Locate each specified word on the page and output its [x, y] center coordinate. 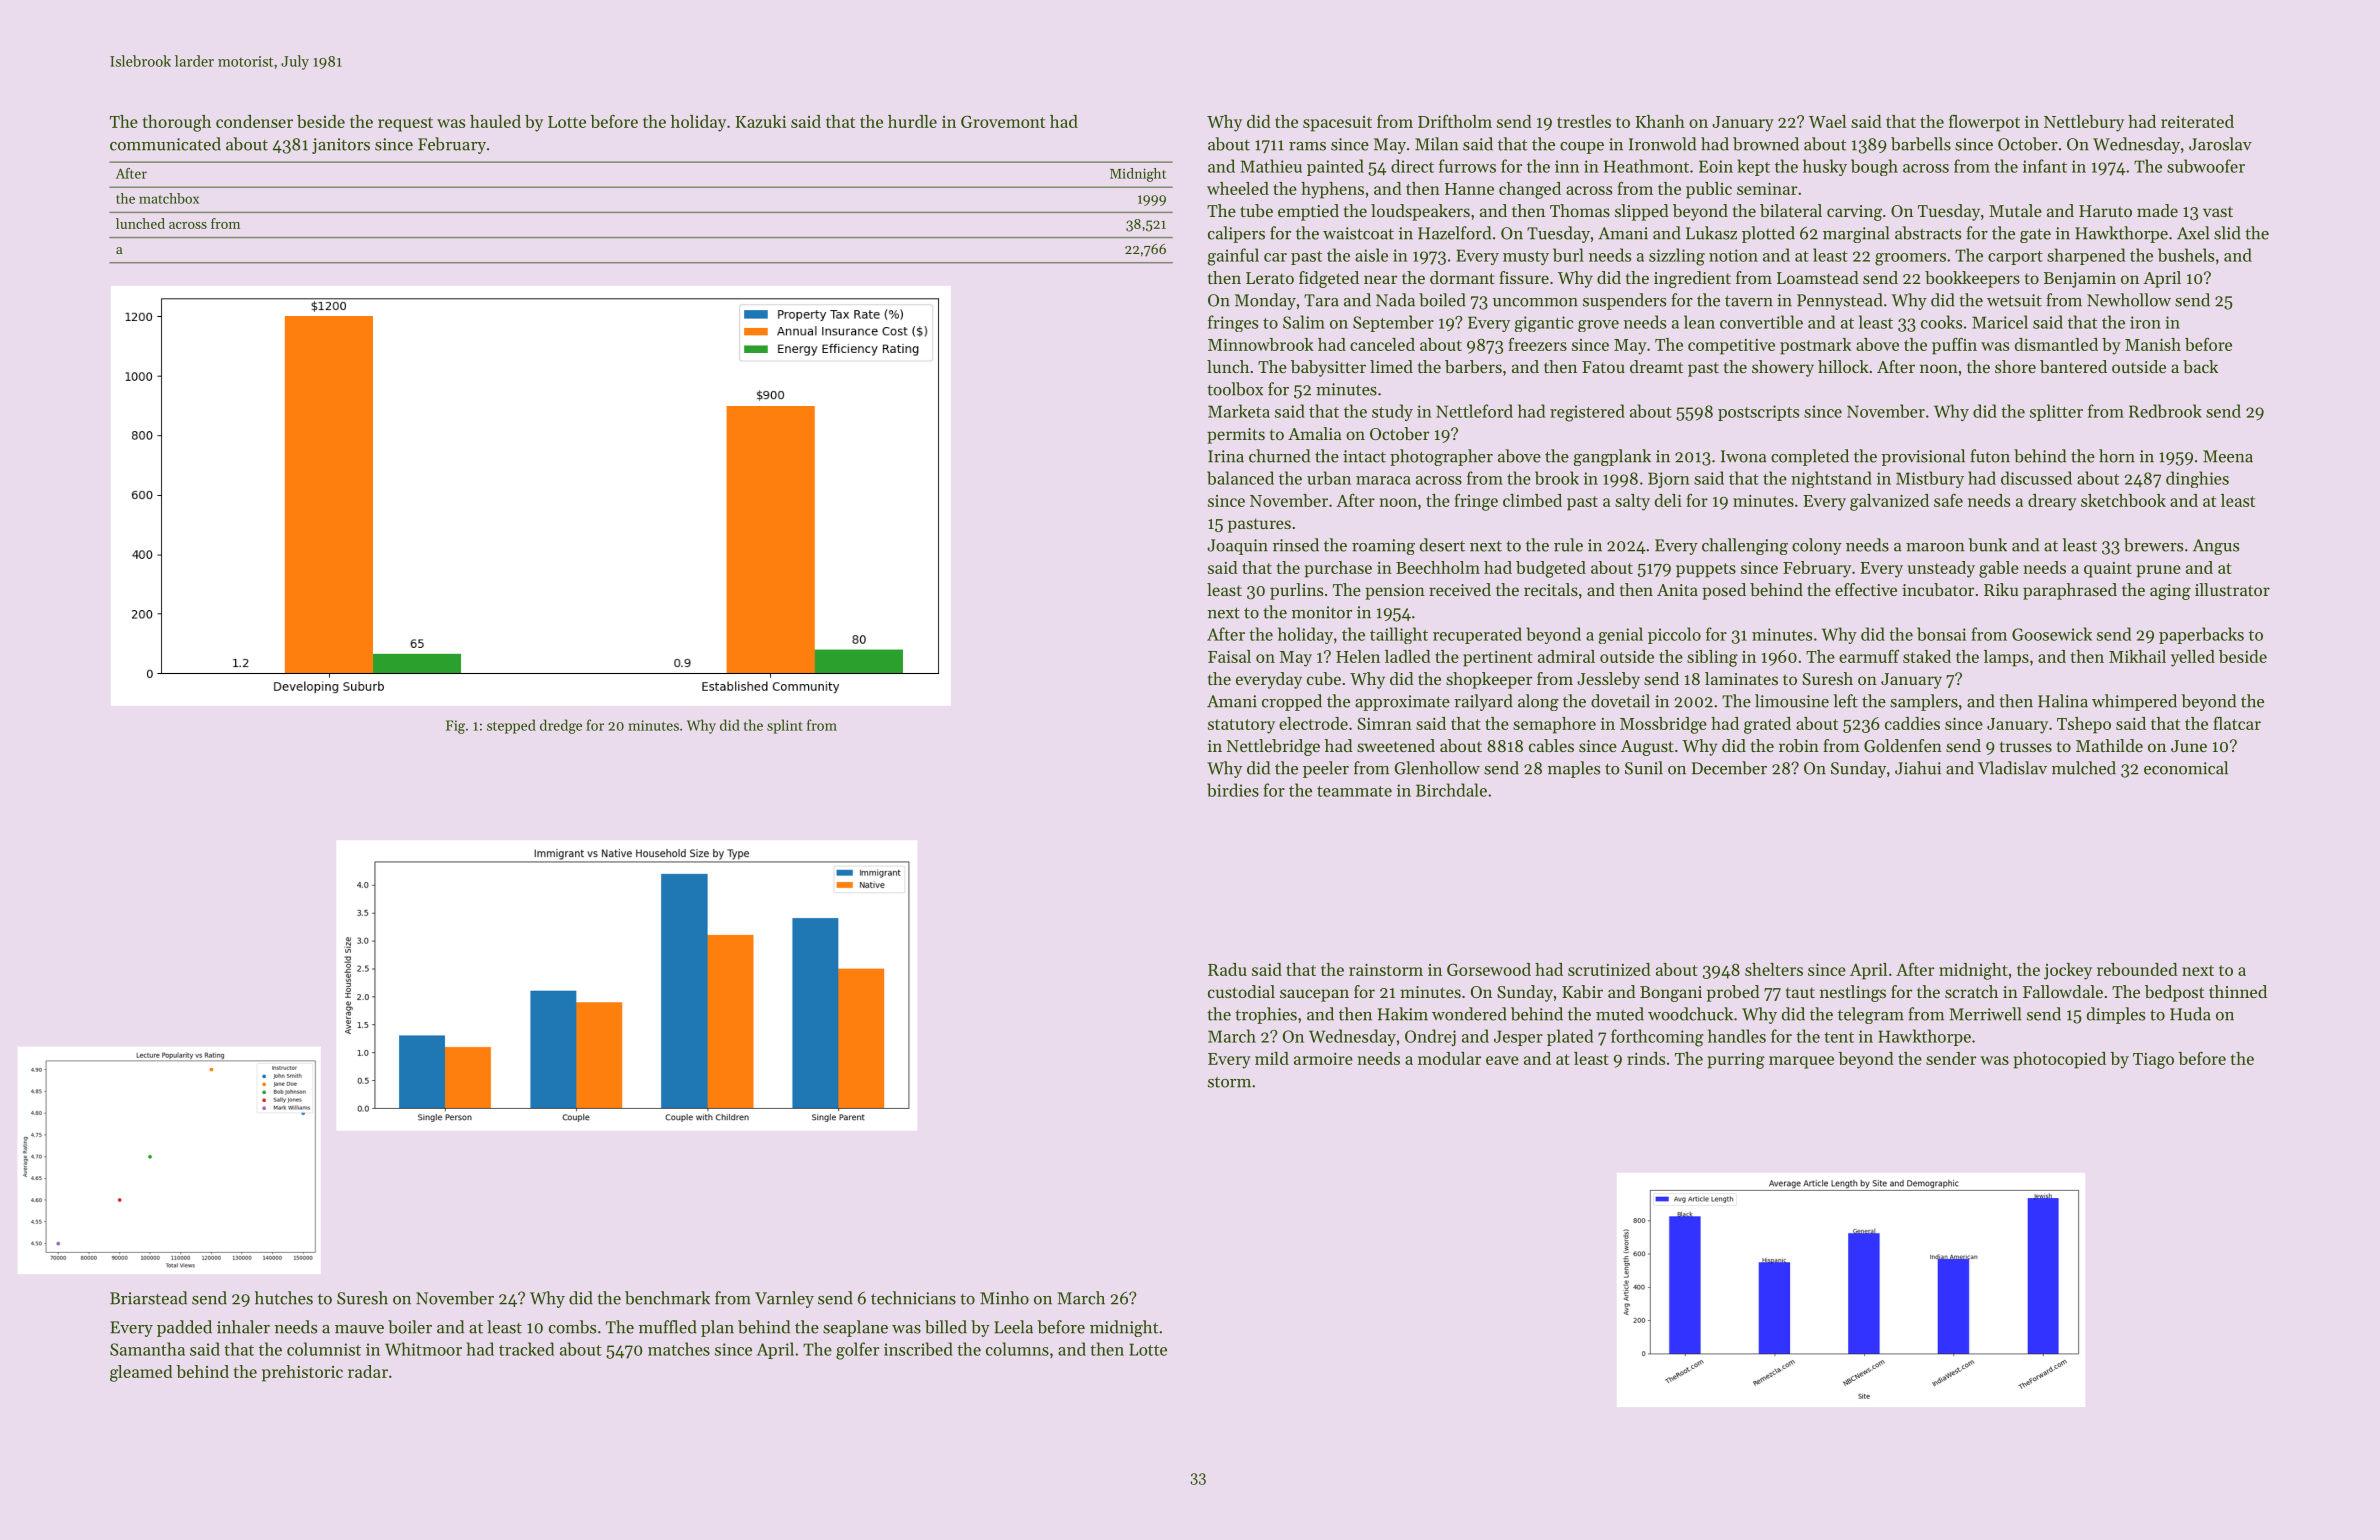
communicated [165, 144]
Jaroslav [2220, 144]
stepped [511, 726]
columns [1017, 1349]
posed [1724, 591]
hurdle [912, 121]
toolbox [1235, 389]
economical [2186, 768]
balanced [1240, 478]
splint [785, 726]
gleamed [141, 1373]
